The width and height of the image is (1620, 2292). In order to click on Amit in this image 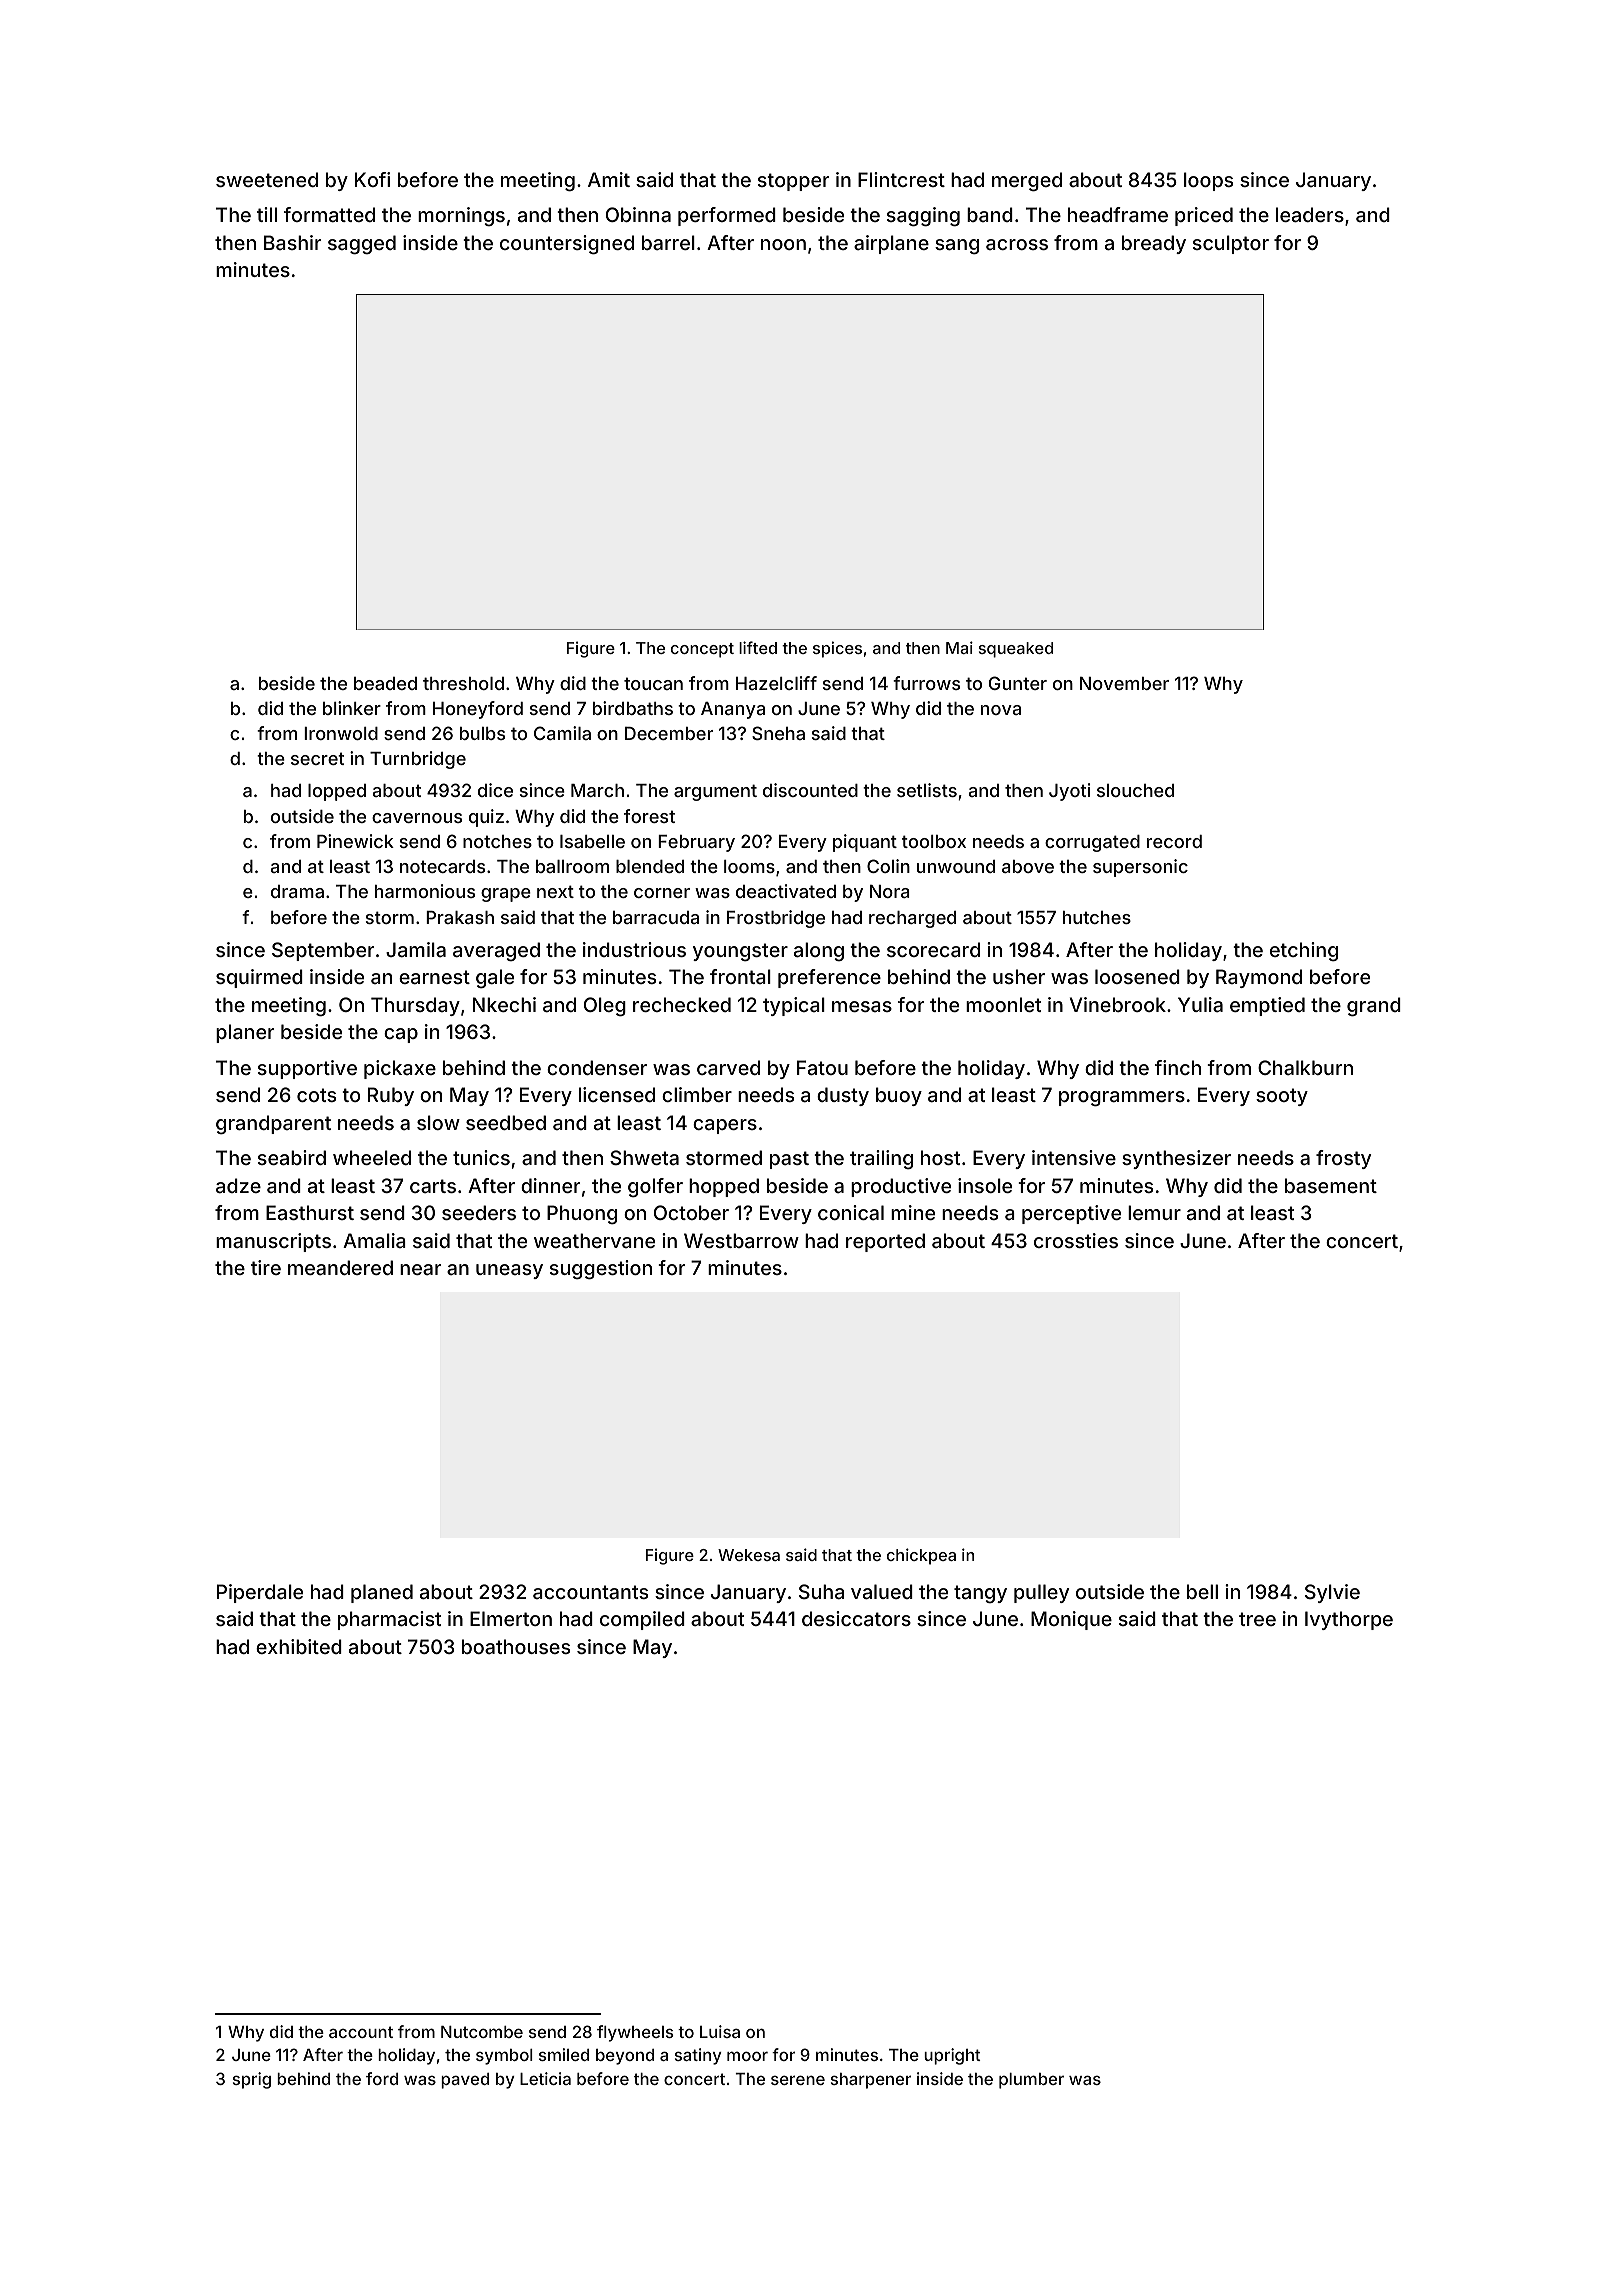, I will do `click(609, 179)`.
